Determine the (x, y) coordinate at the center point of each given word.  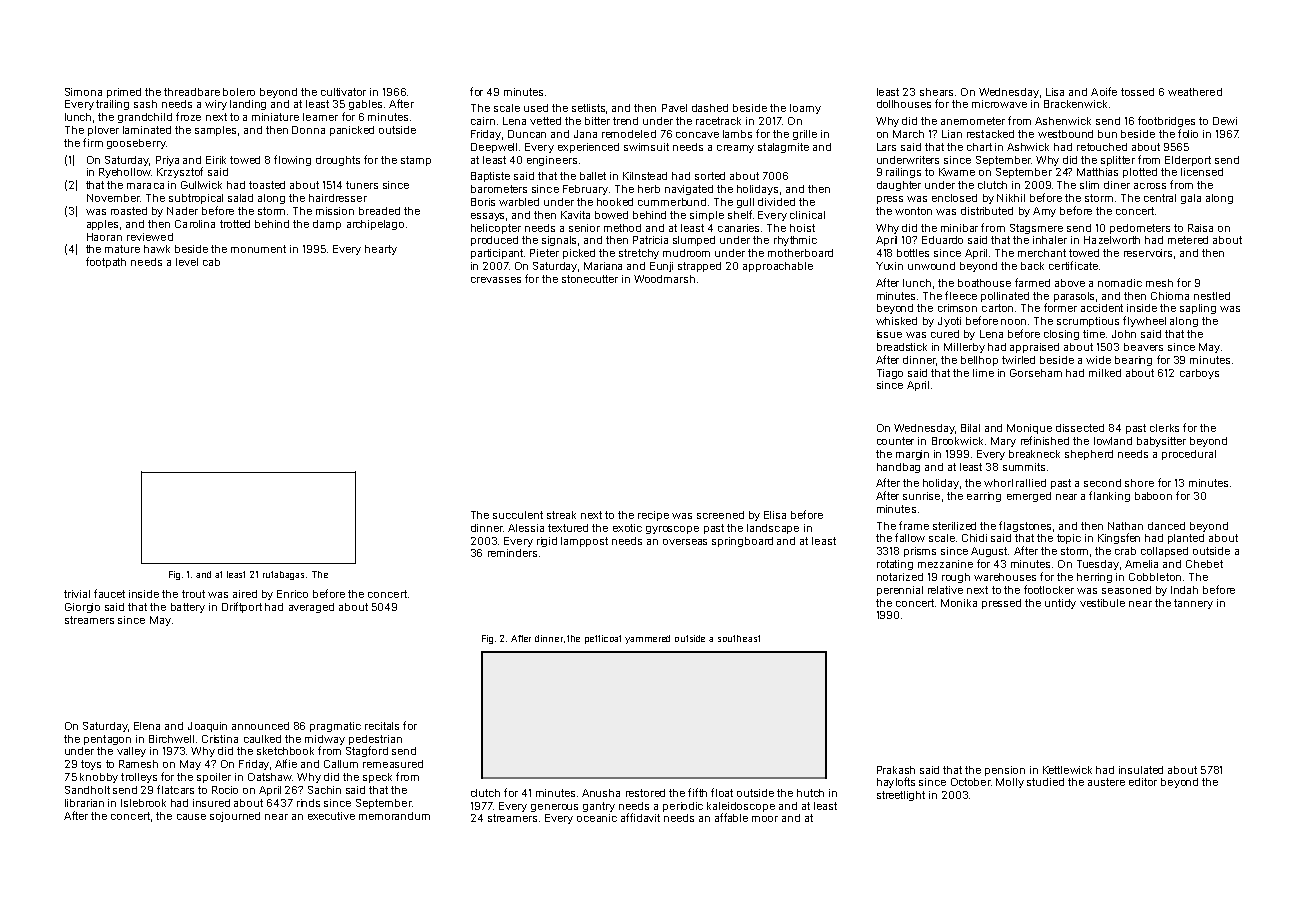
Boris (483, 202)
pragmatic (335, 727)
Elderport (1188, 161)
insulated (1141, 770)
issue (889, 334)
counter (895, 441)
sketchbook (285, 751)
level (187, 262)
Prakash (896, 770)
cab (211, 262)
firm (93, 142)
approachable (778, 267)
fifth (697, 792)
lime (983, 373)
